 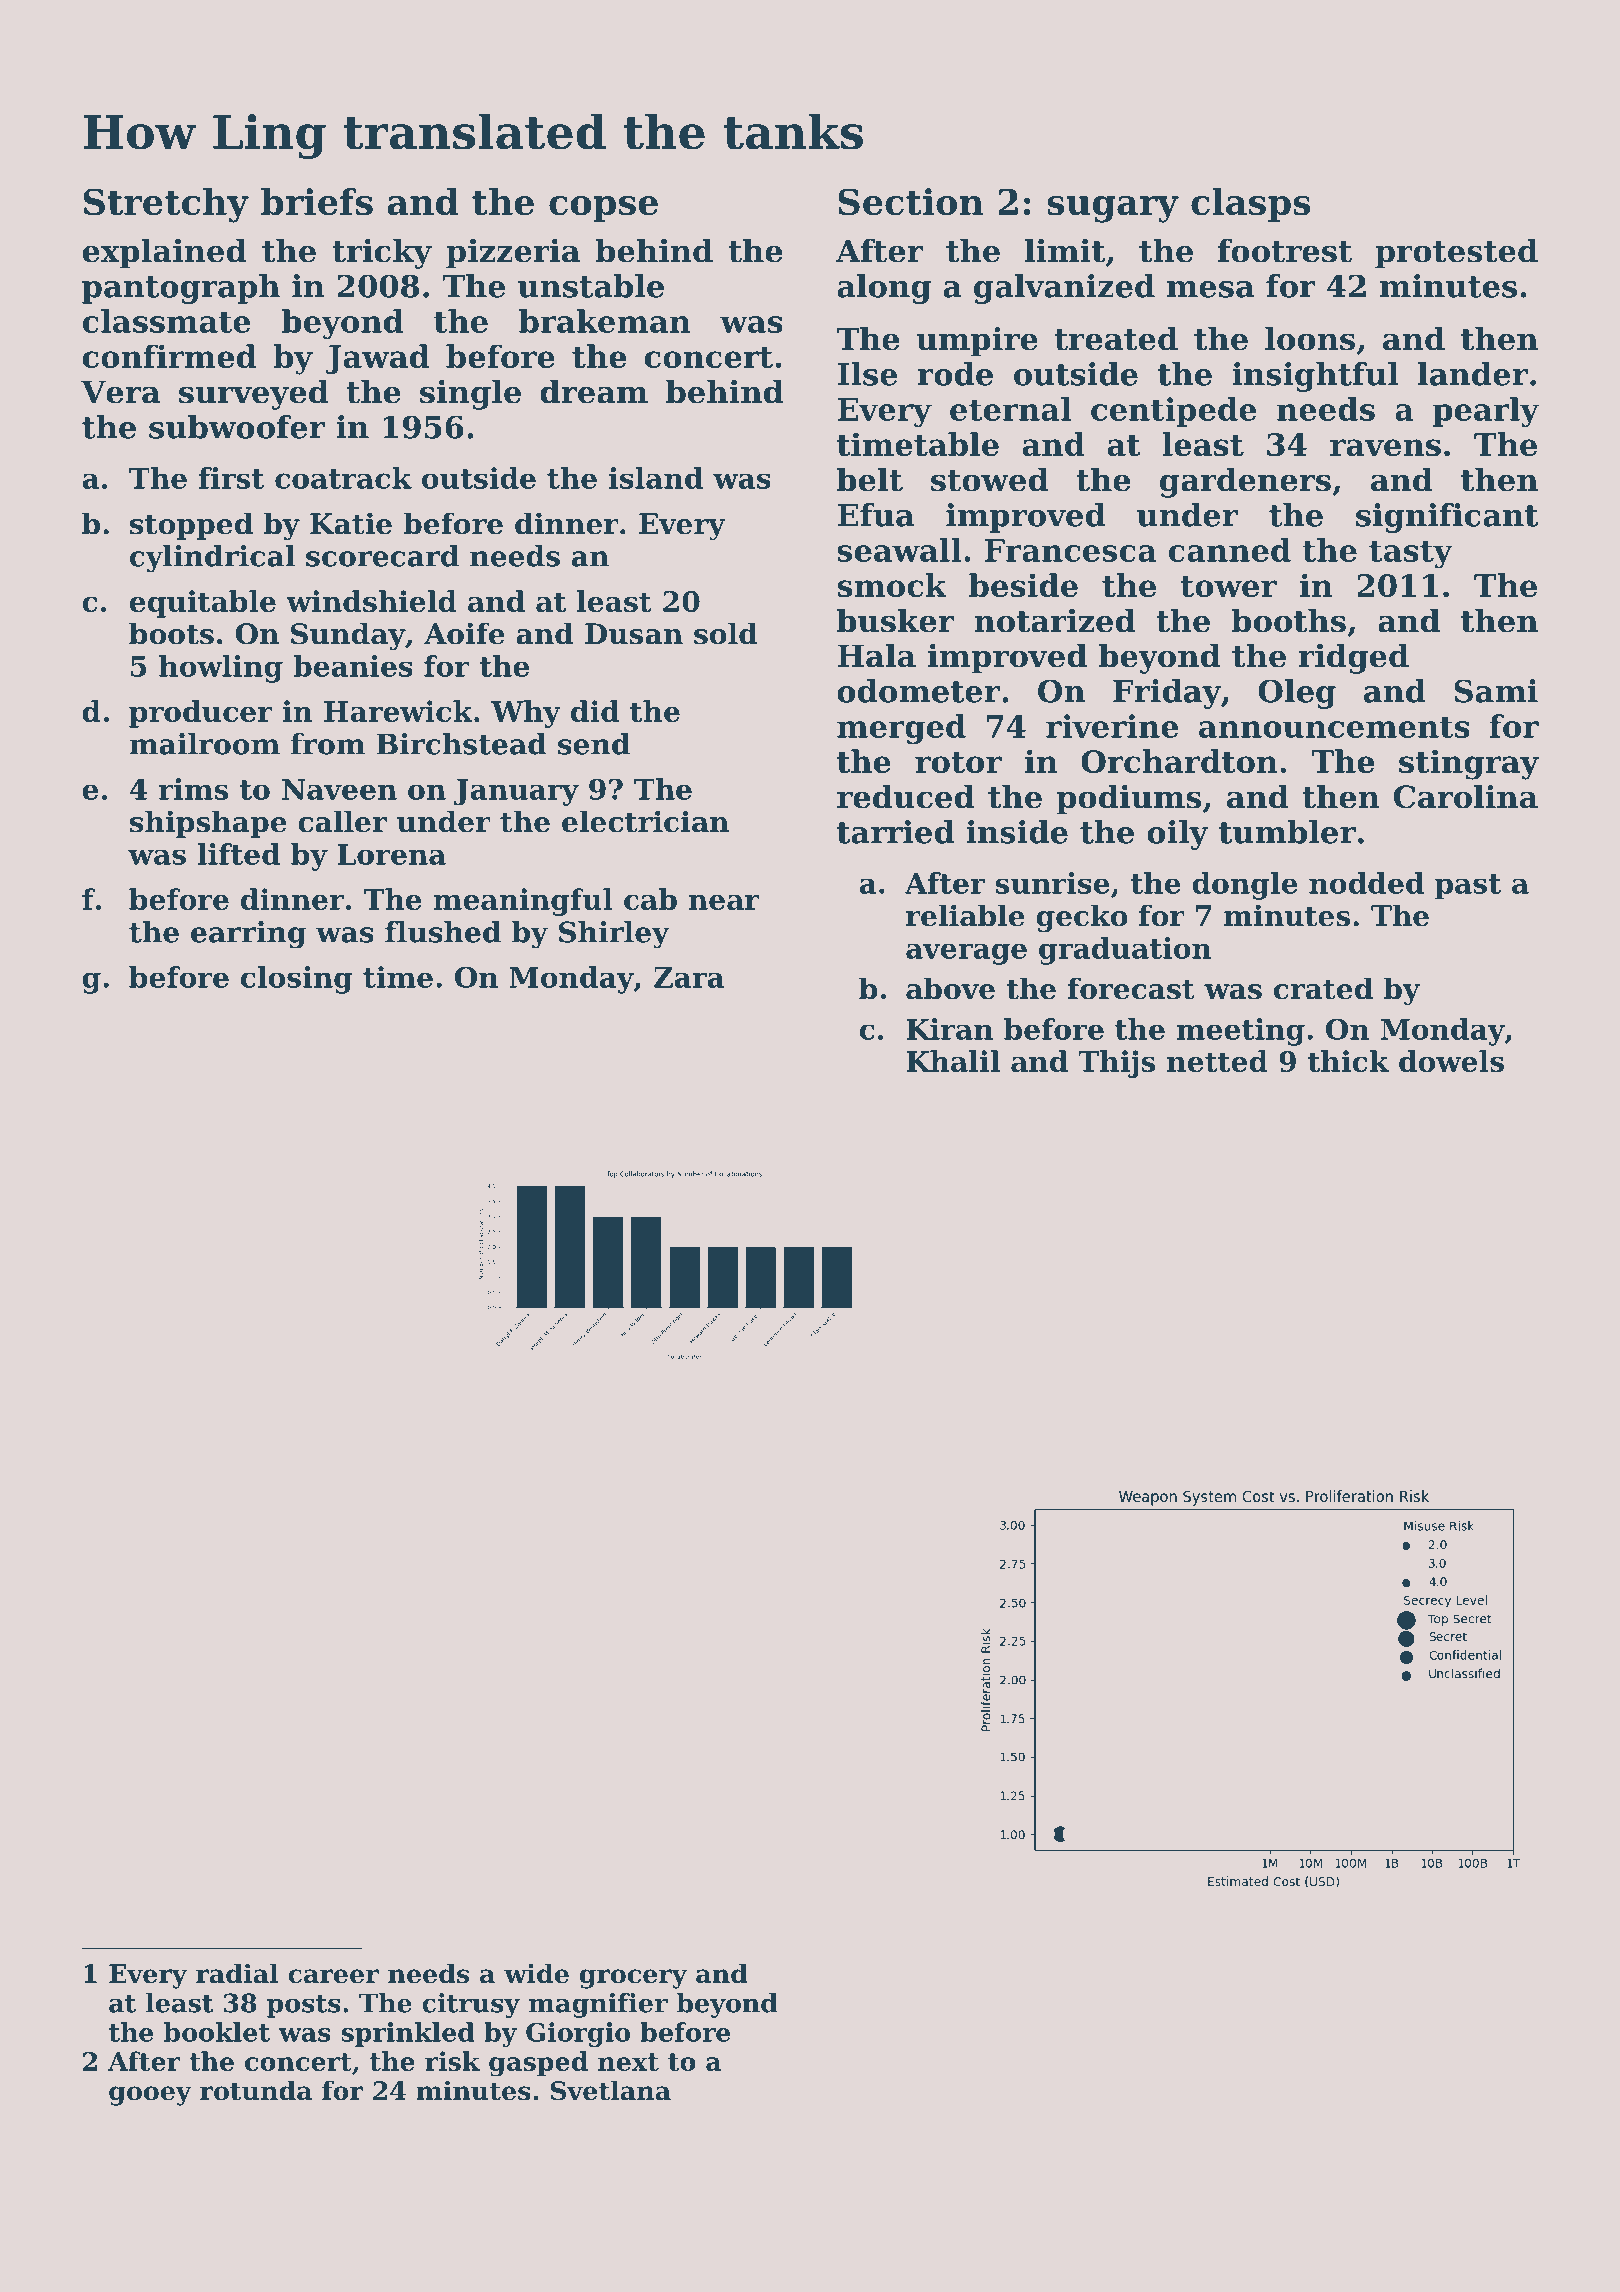 What do you see at coordinates (628, 2062) in the document?
I see `next` at bounding box center [628, 2062].
